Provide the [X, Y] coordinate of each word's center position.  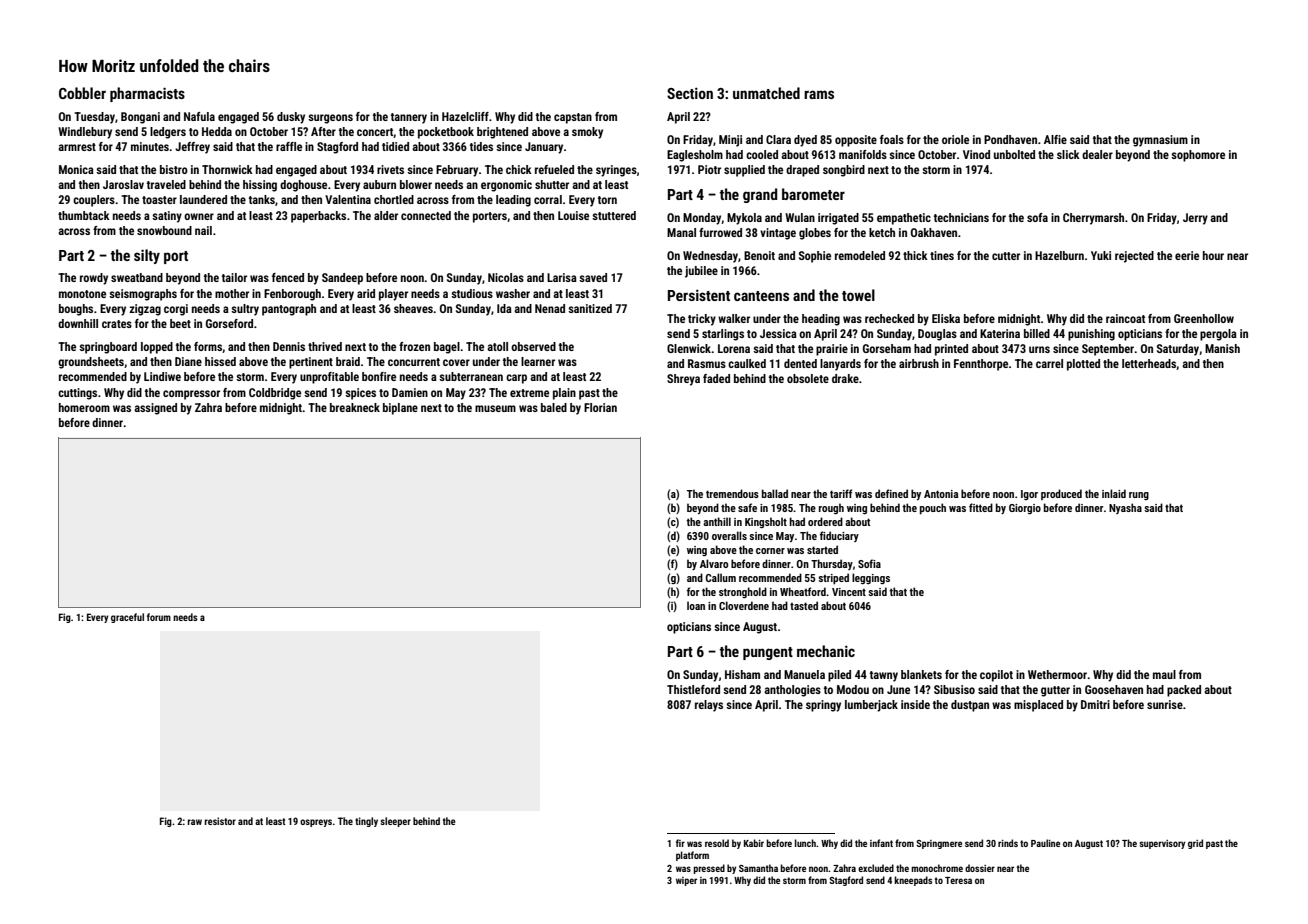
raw [194, 822]
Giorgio [1025, 509]
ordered [825, 521]
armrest [77, 147]
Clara [778, 139]
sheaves [413, 308]
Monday [702, 219]
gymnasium [1160, 141]
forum [159, 617]
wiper [686, 881]
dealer [1097, 154]
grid [1195, 844]
